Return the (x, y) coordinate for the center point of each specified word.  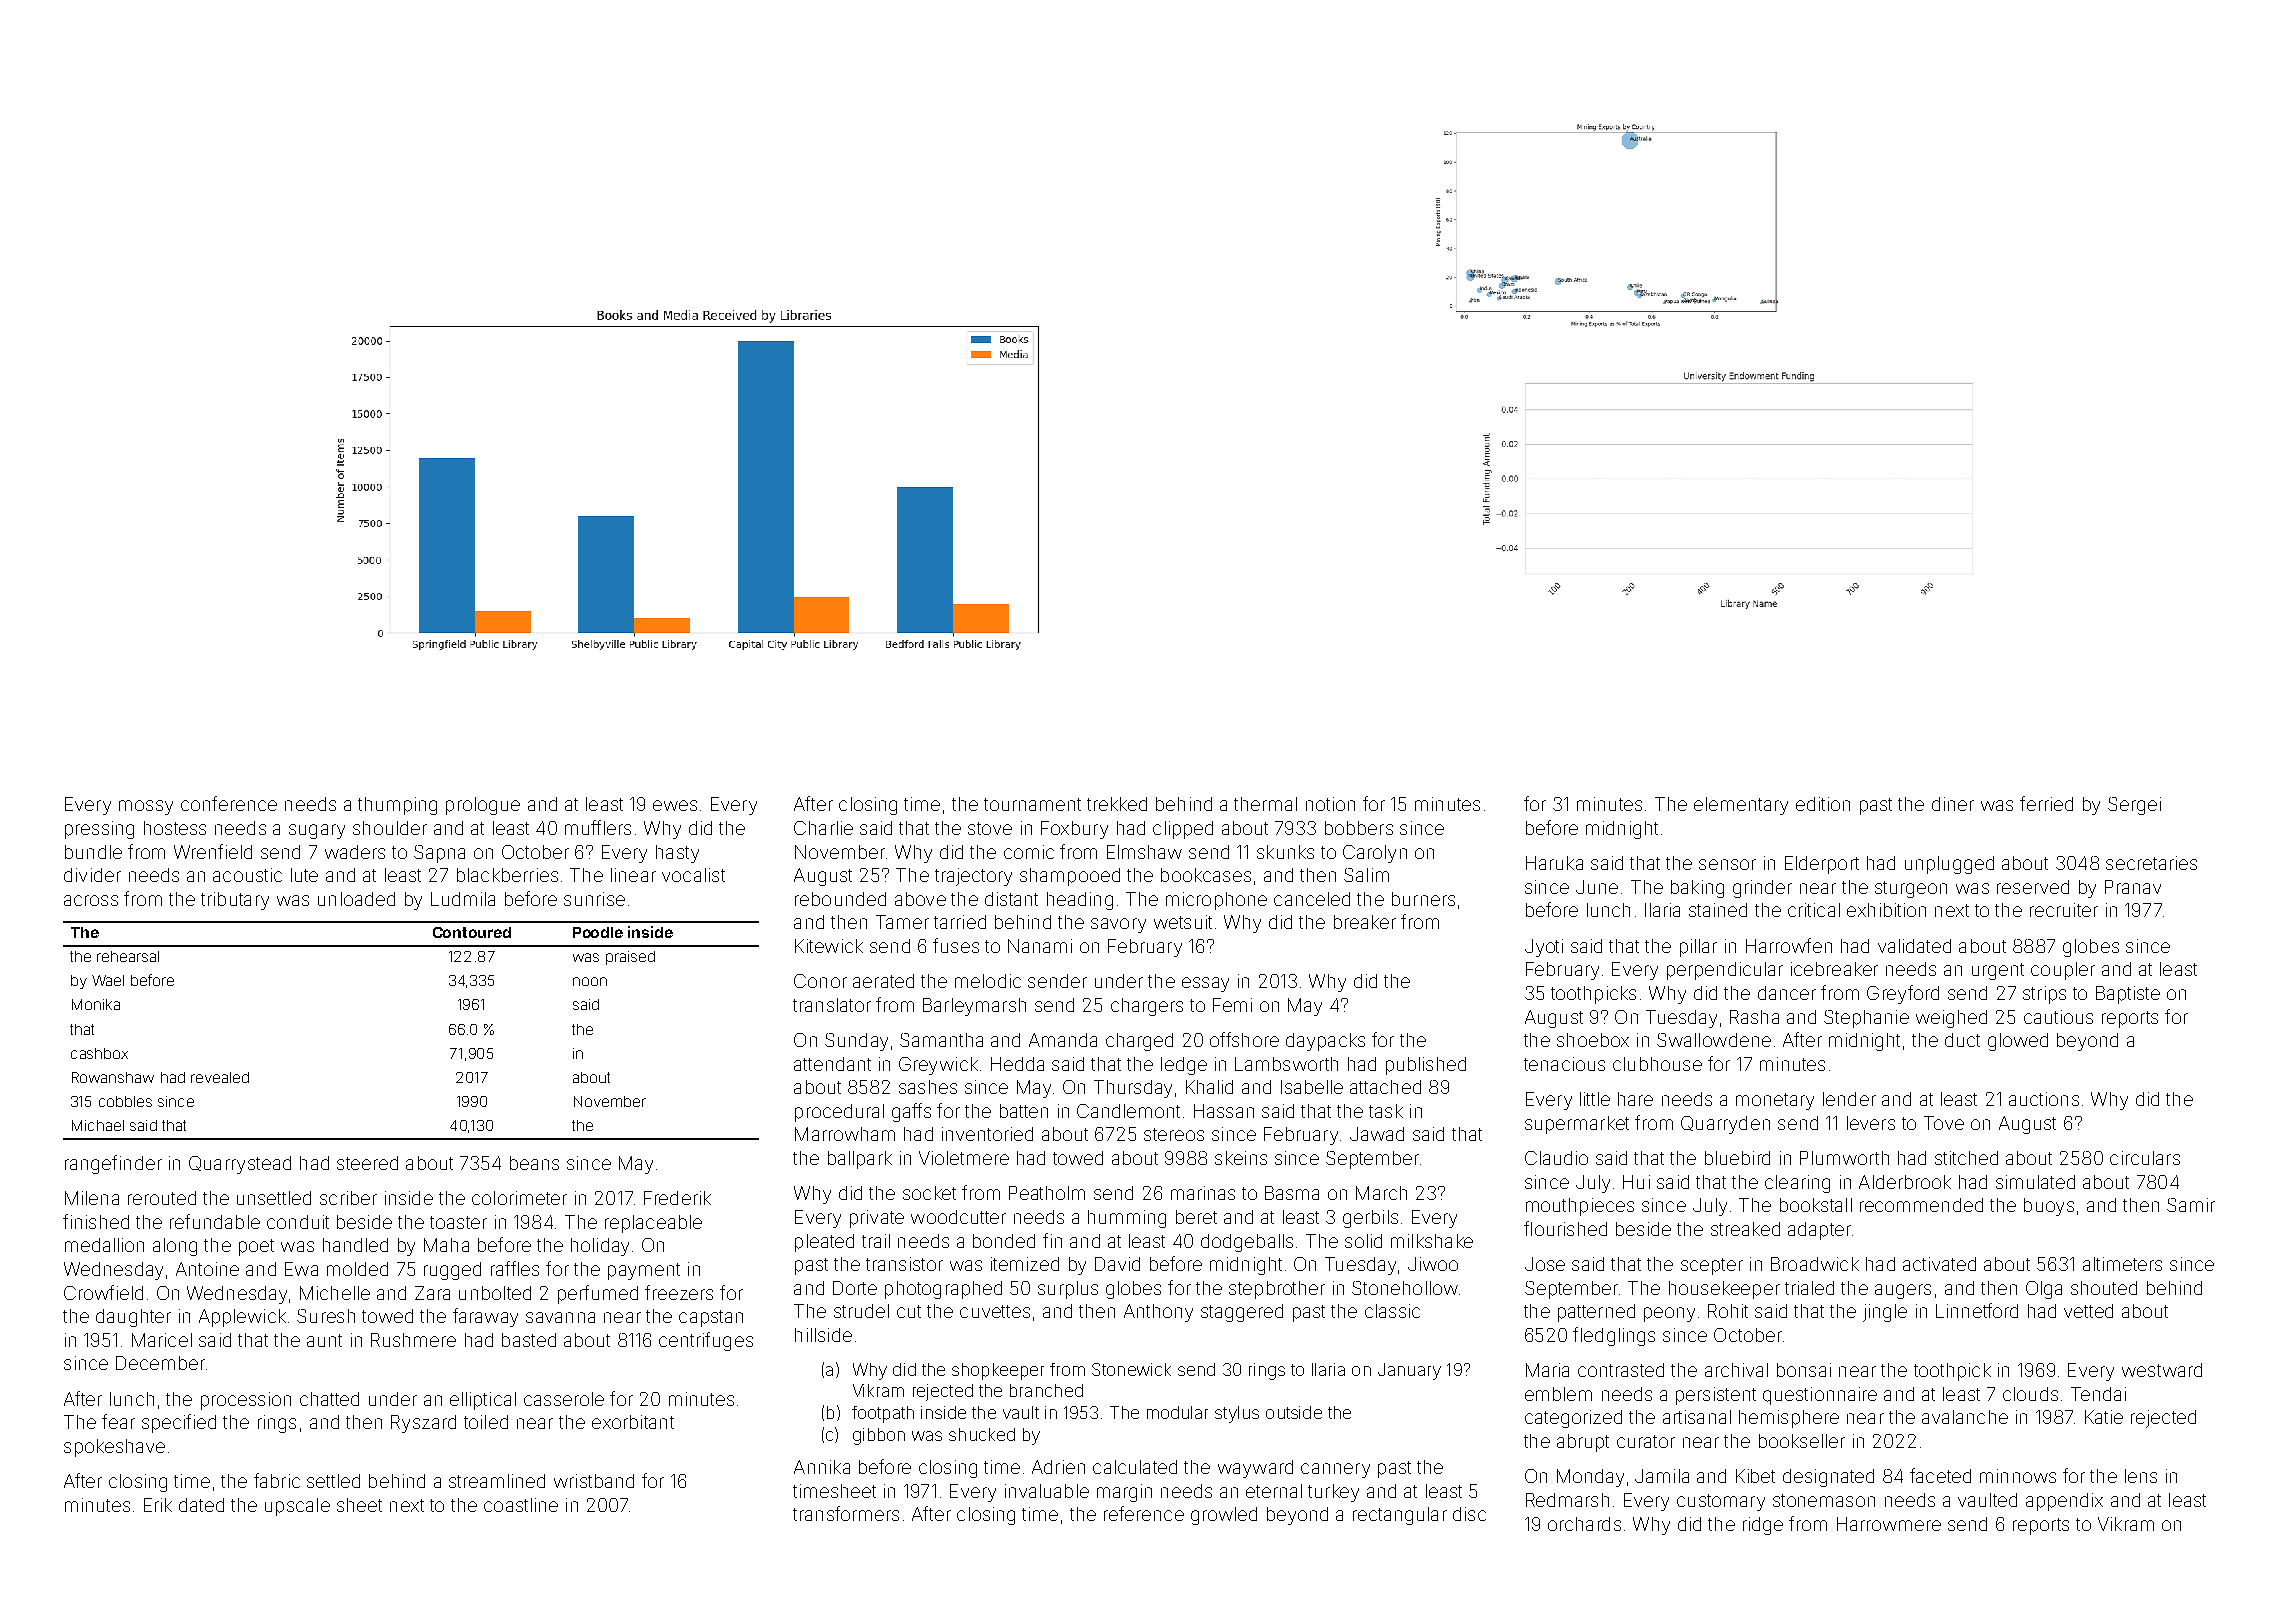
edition (1823, 804)
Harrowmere (1889, 1524)
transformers (846, 1513)
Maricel (162, 1340)
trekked (1117, 804)
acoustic (247, 875)
